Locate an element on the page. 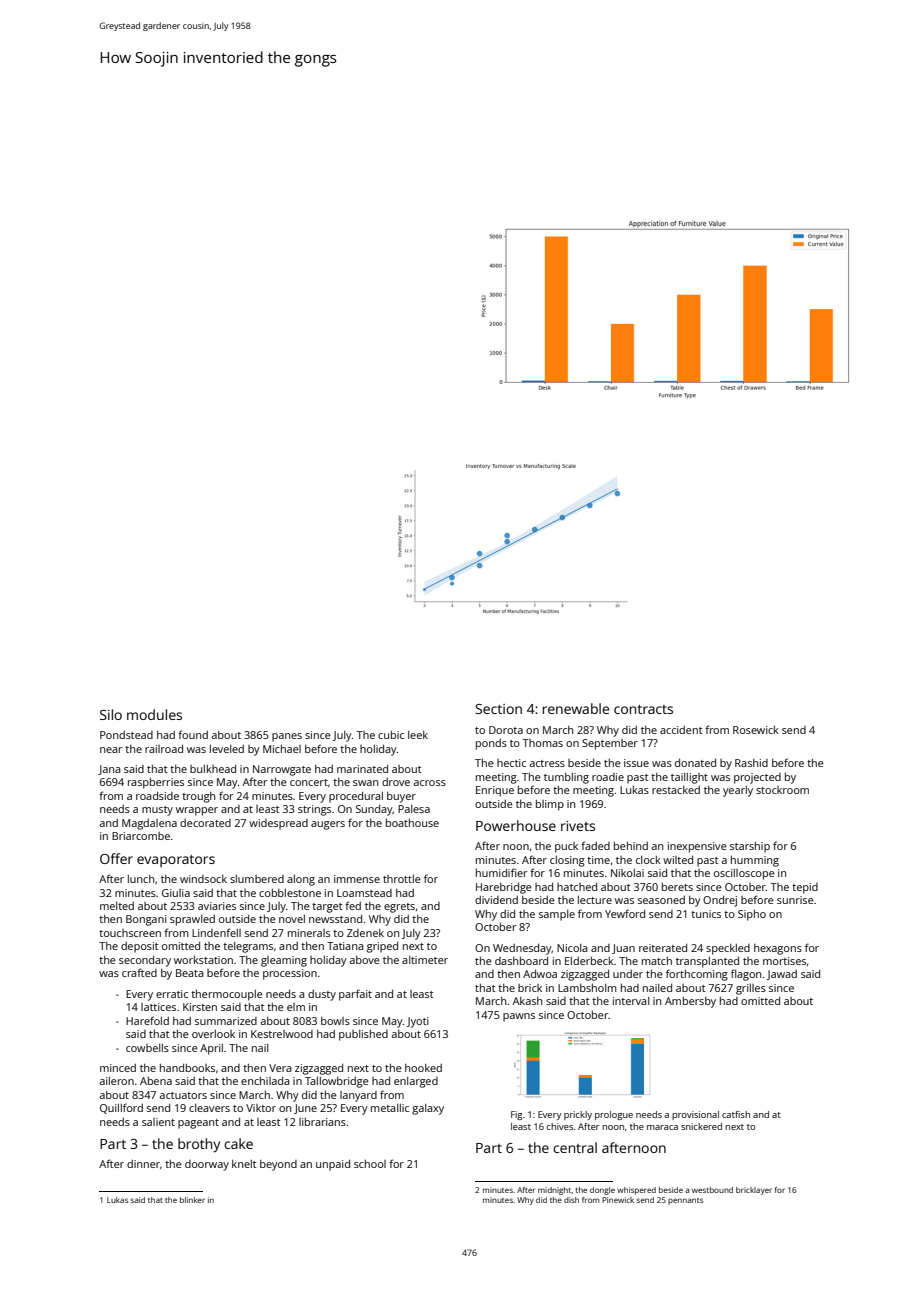 Image resolution: width=924 pixels, height=1308 pixels. contracts is located at coordinates (643, 709).
